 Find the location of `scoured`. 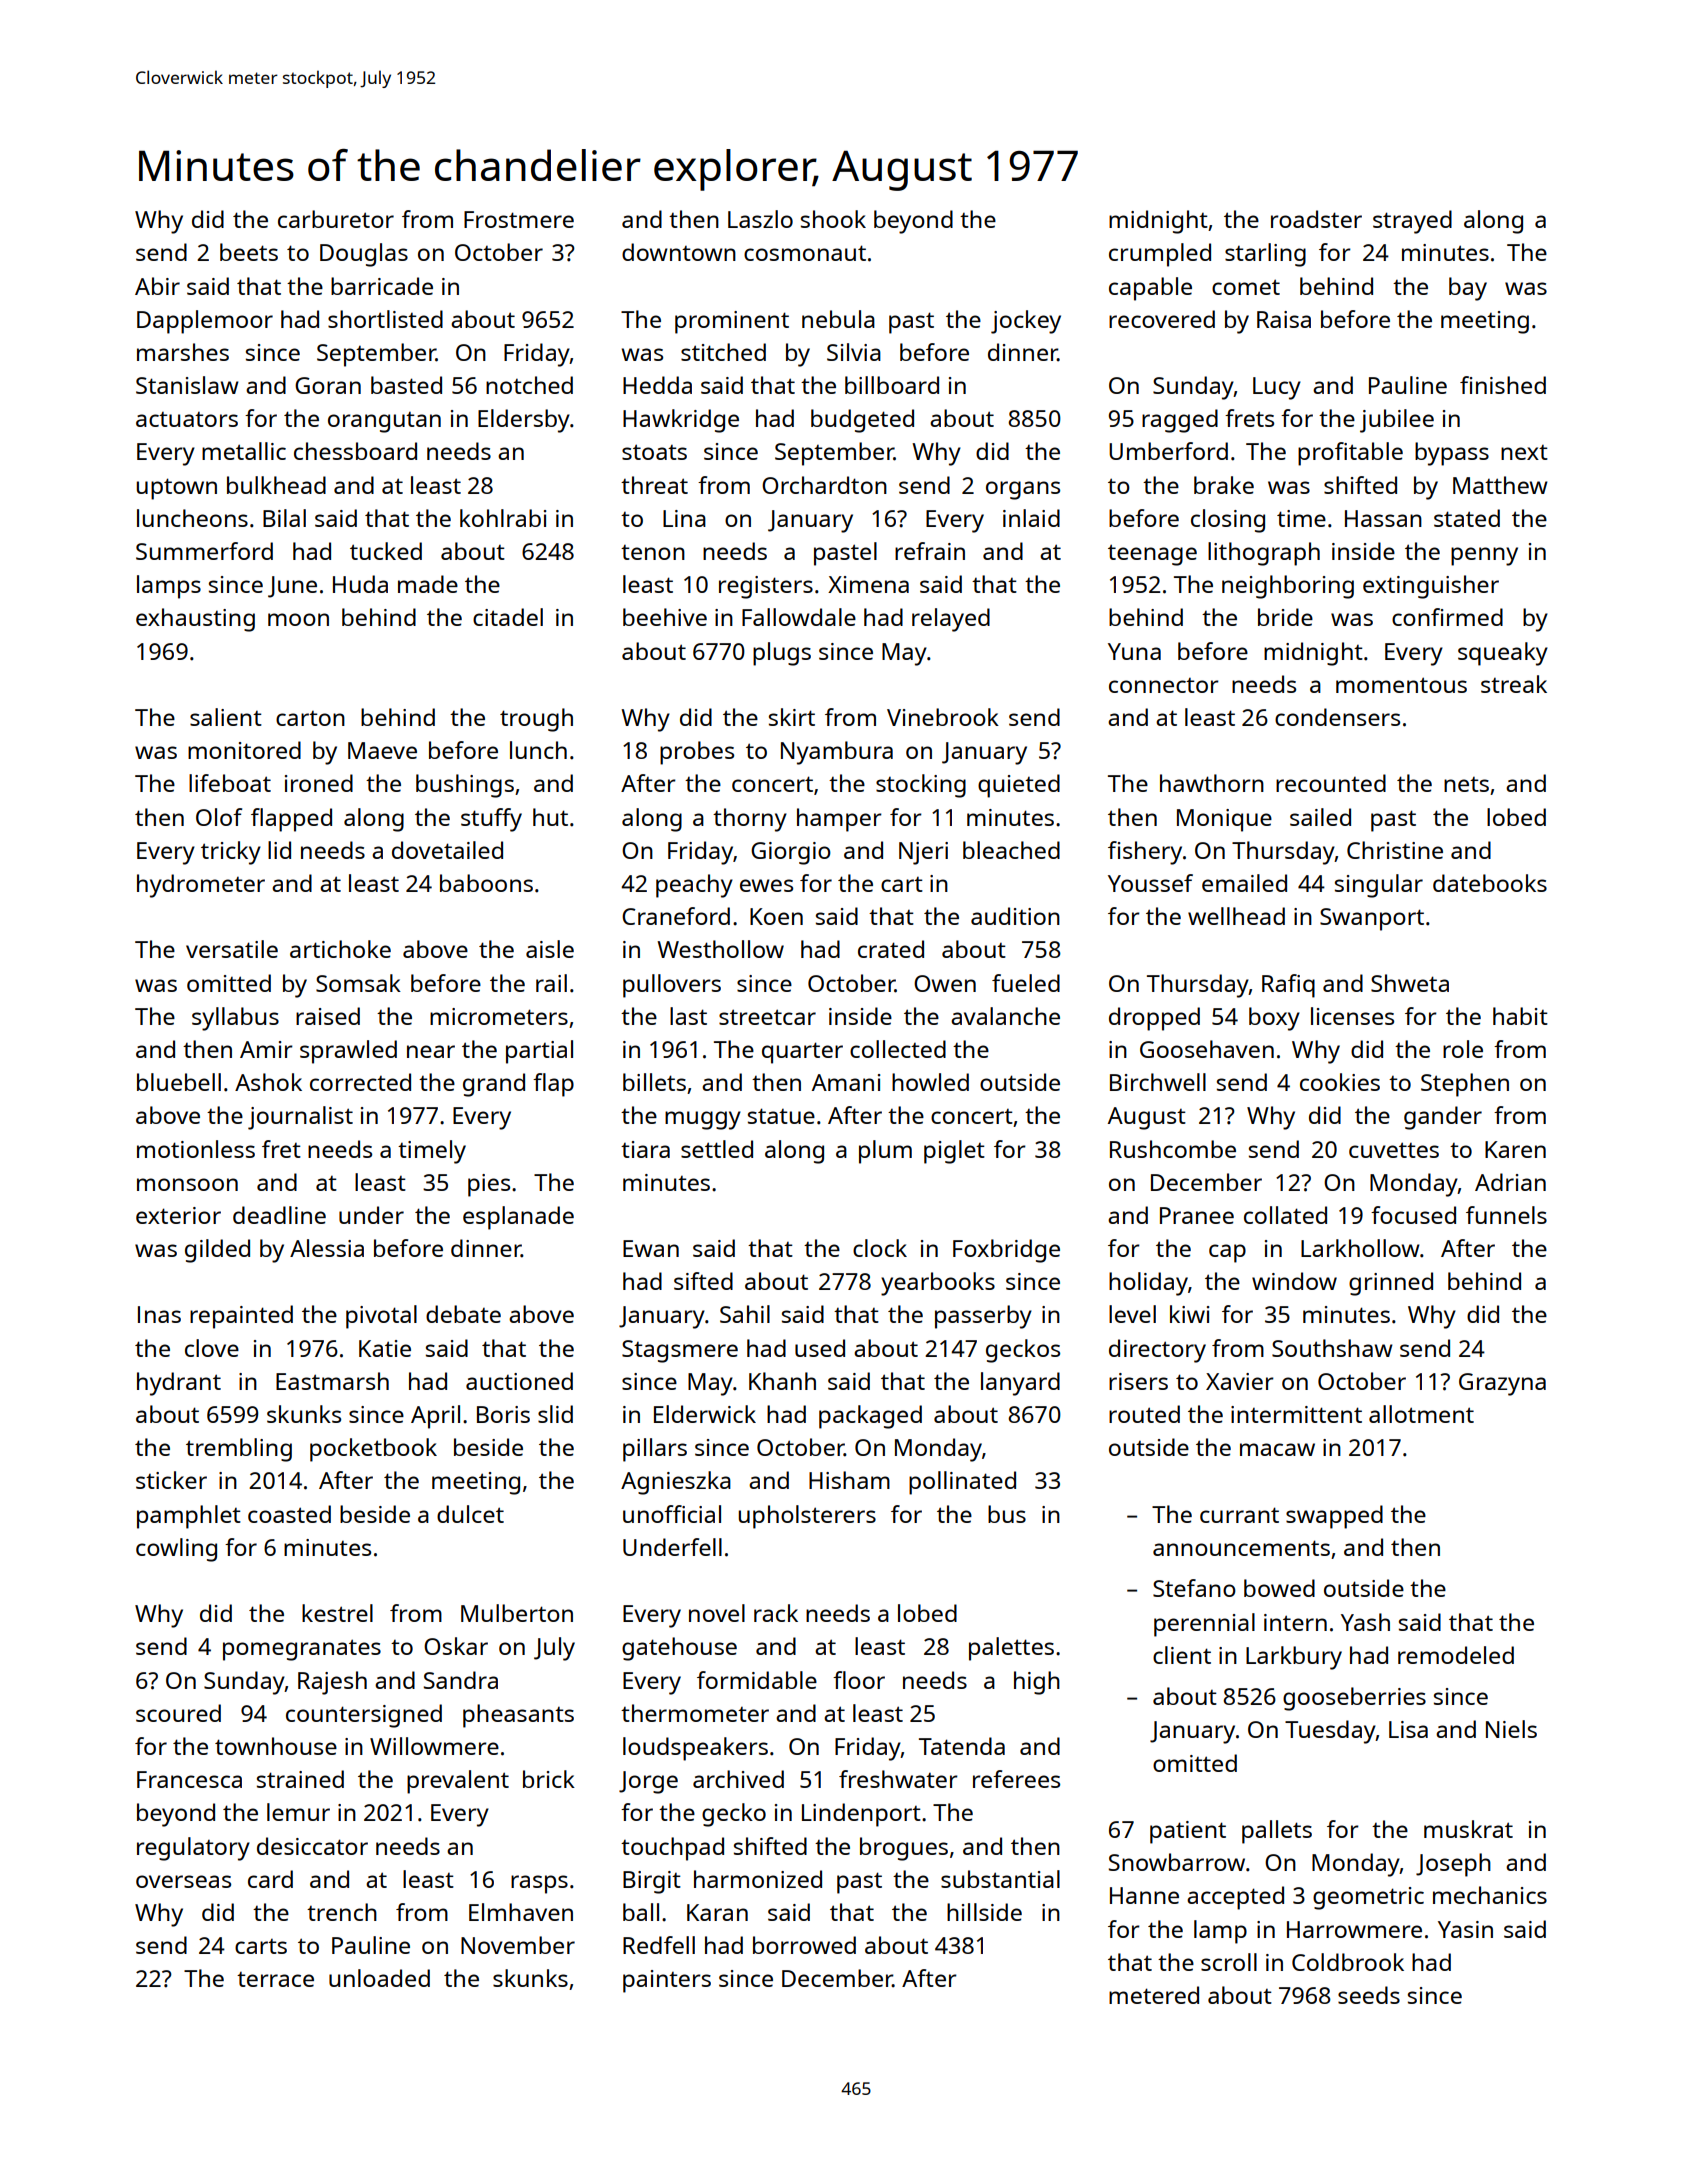

scoured is located at coordinates (178, 1713).
